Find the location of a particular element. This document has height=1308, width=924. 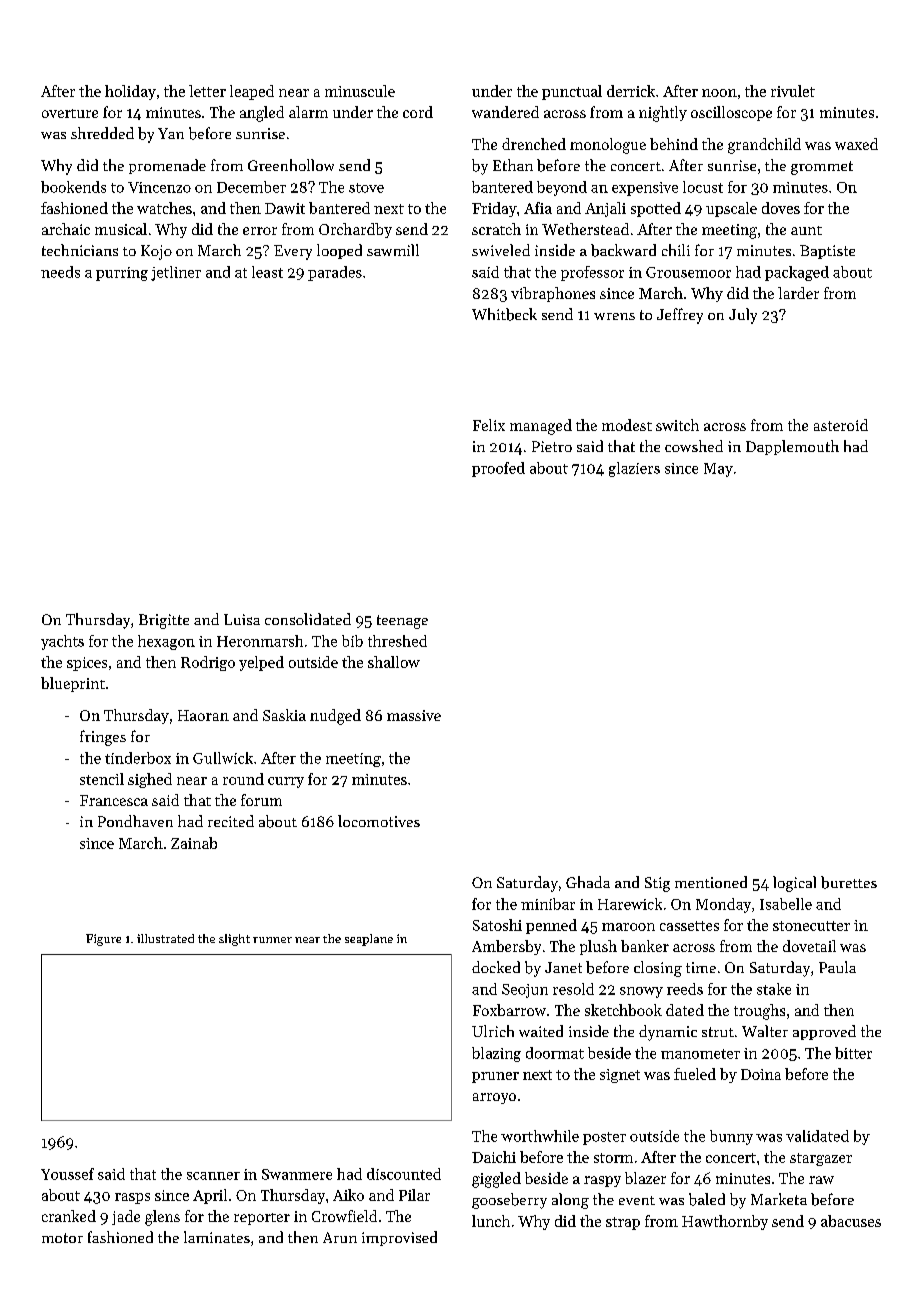

Ulrich is located at coordinates (493, 1031).
